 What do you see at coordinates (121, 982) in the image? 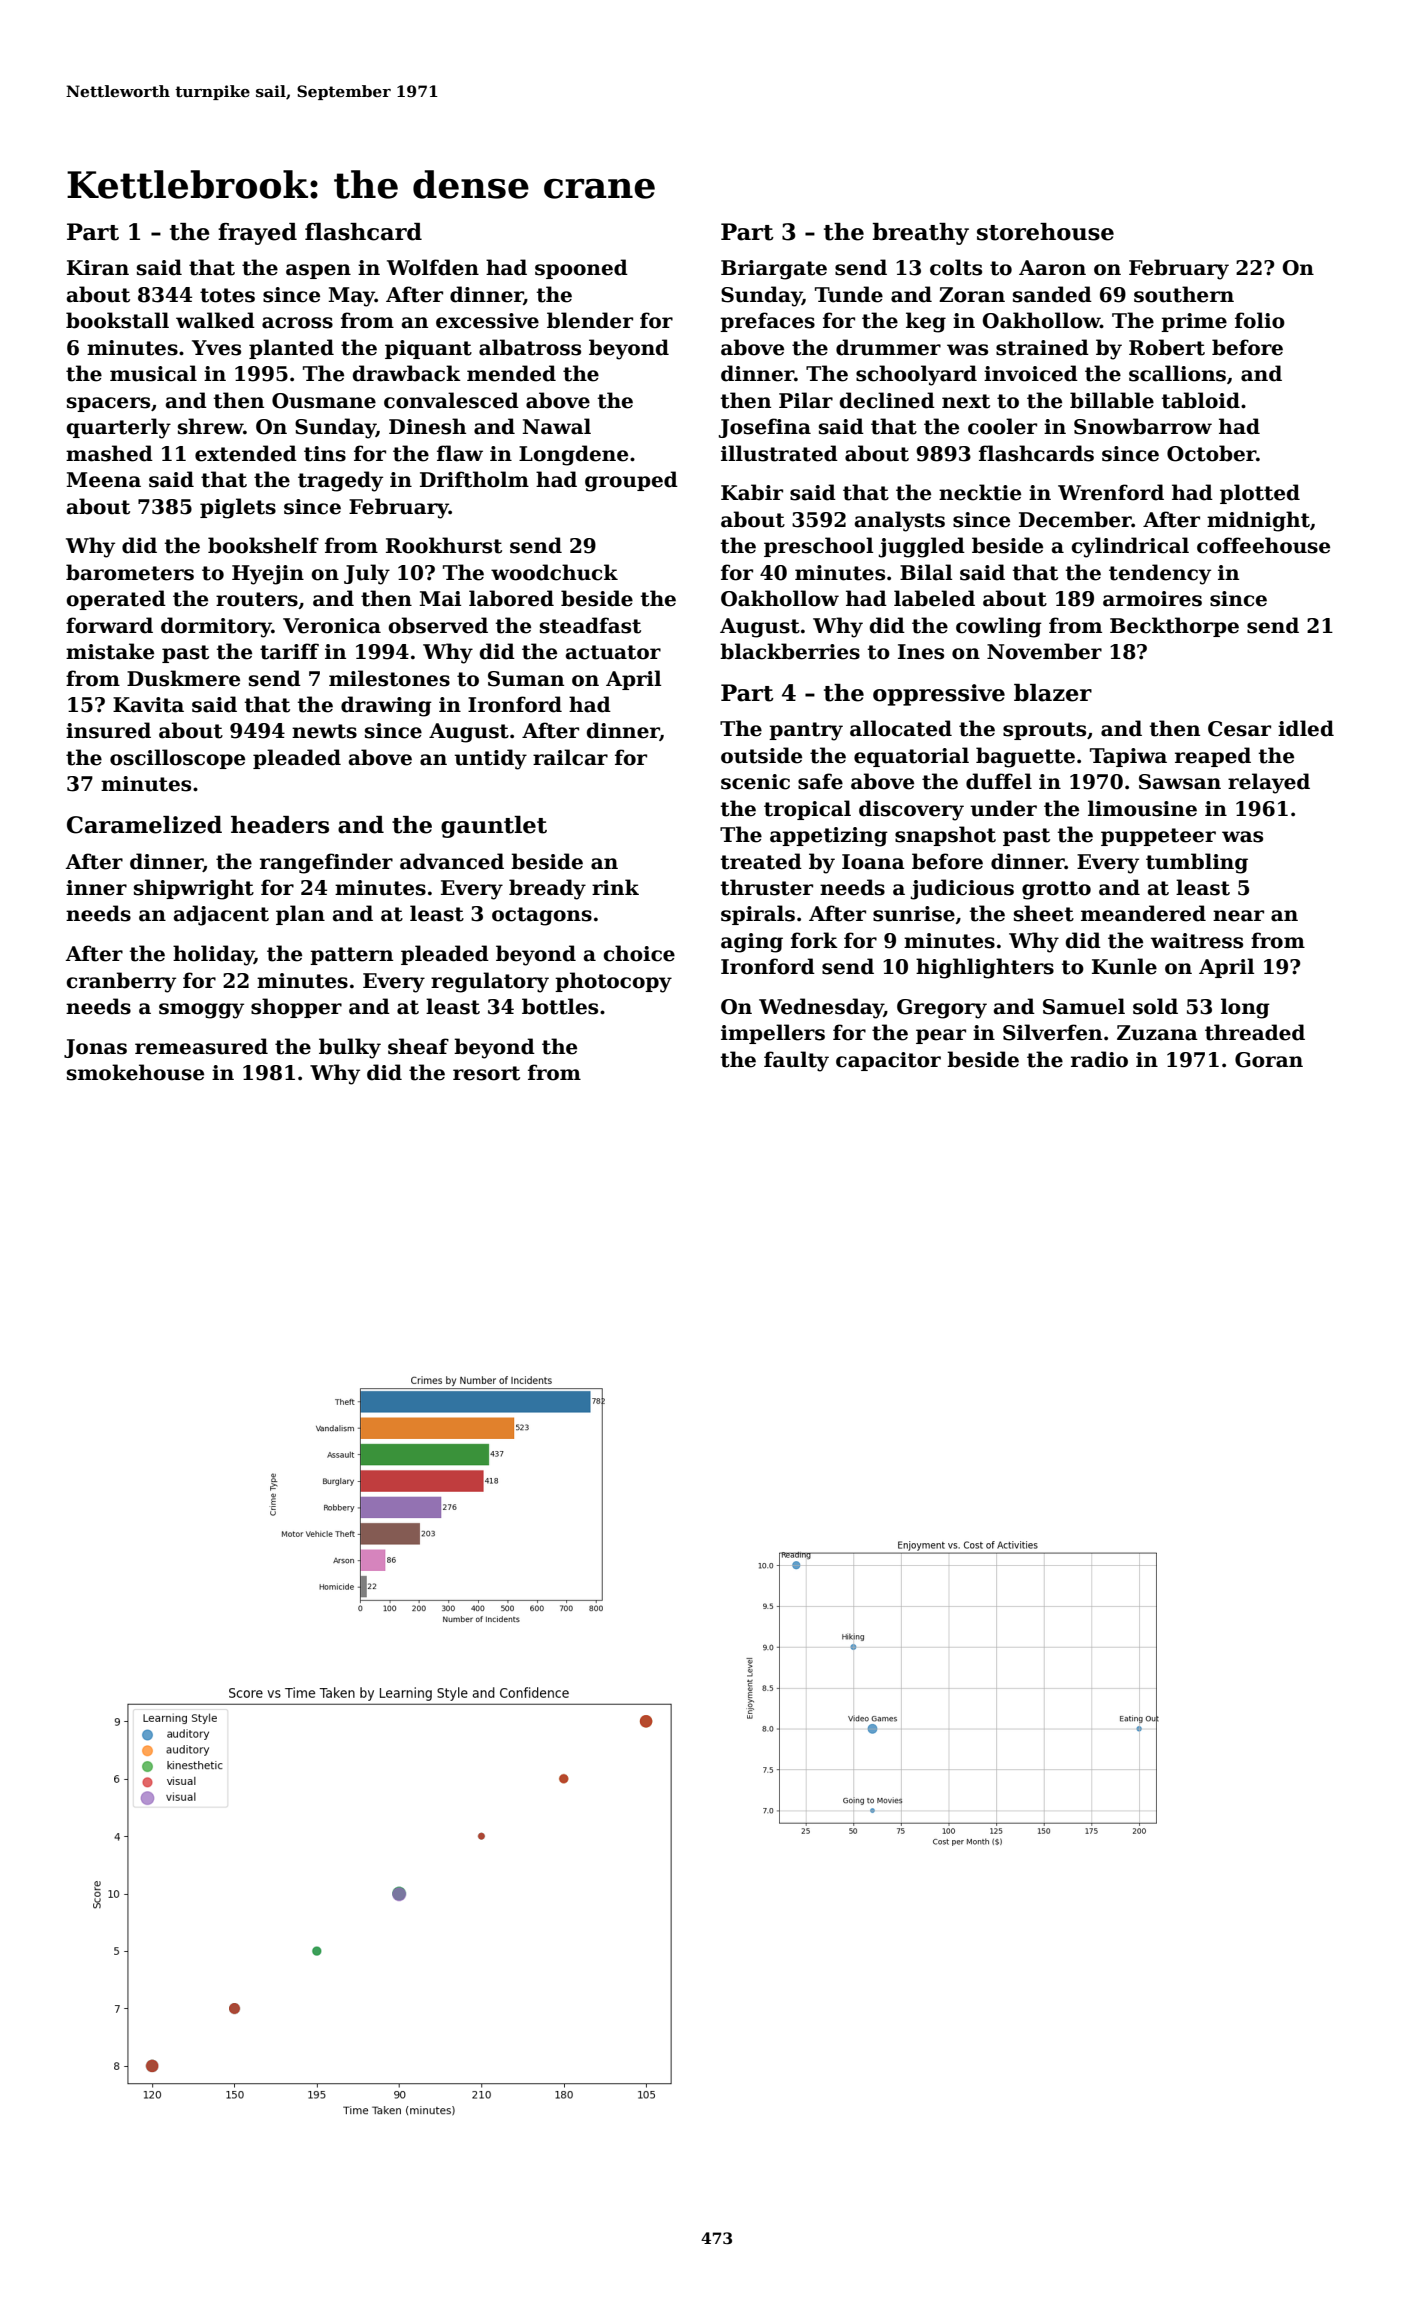
I see `cranberry` at bounding box center [121, 982].
